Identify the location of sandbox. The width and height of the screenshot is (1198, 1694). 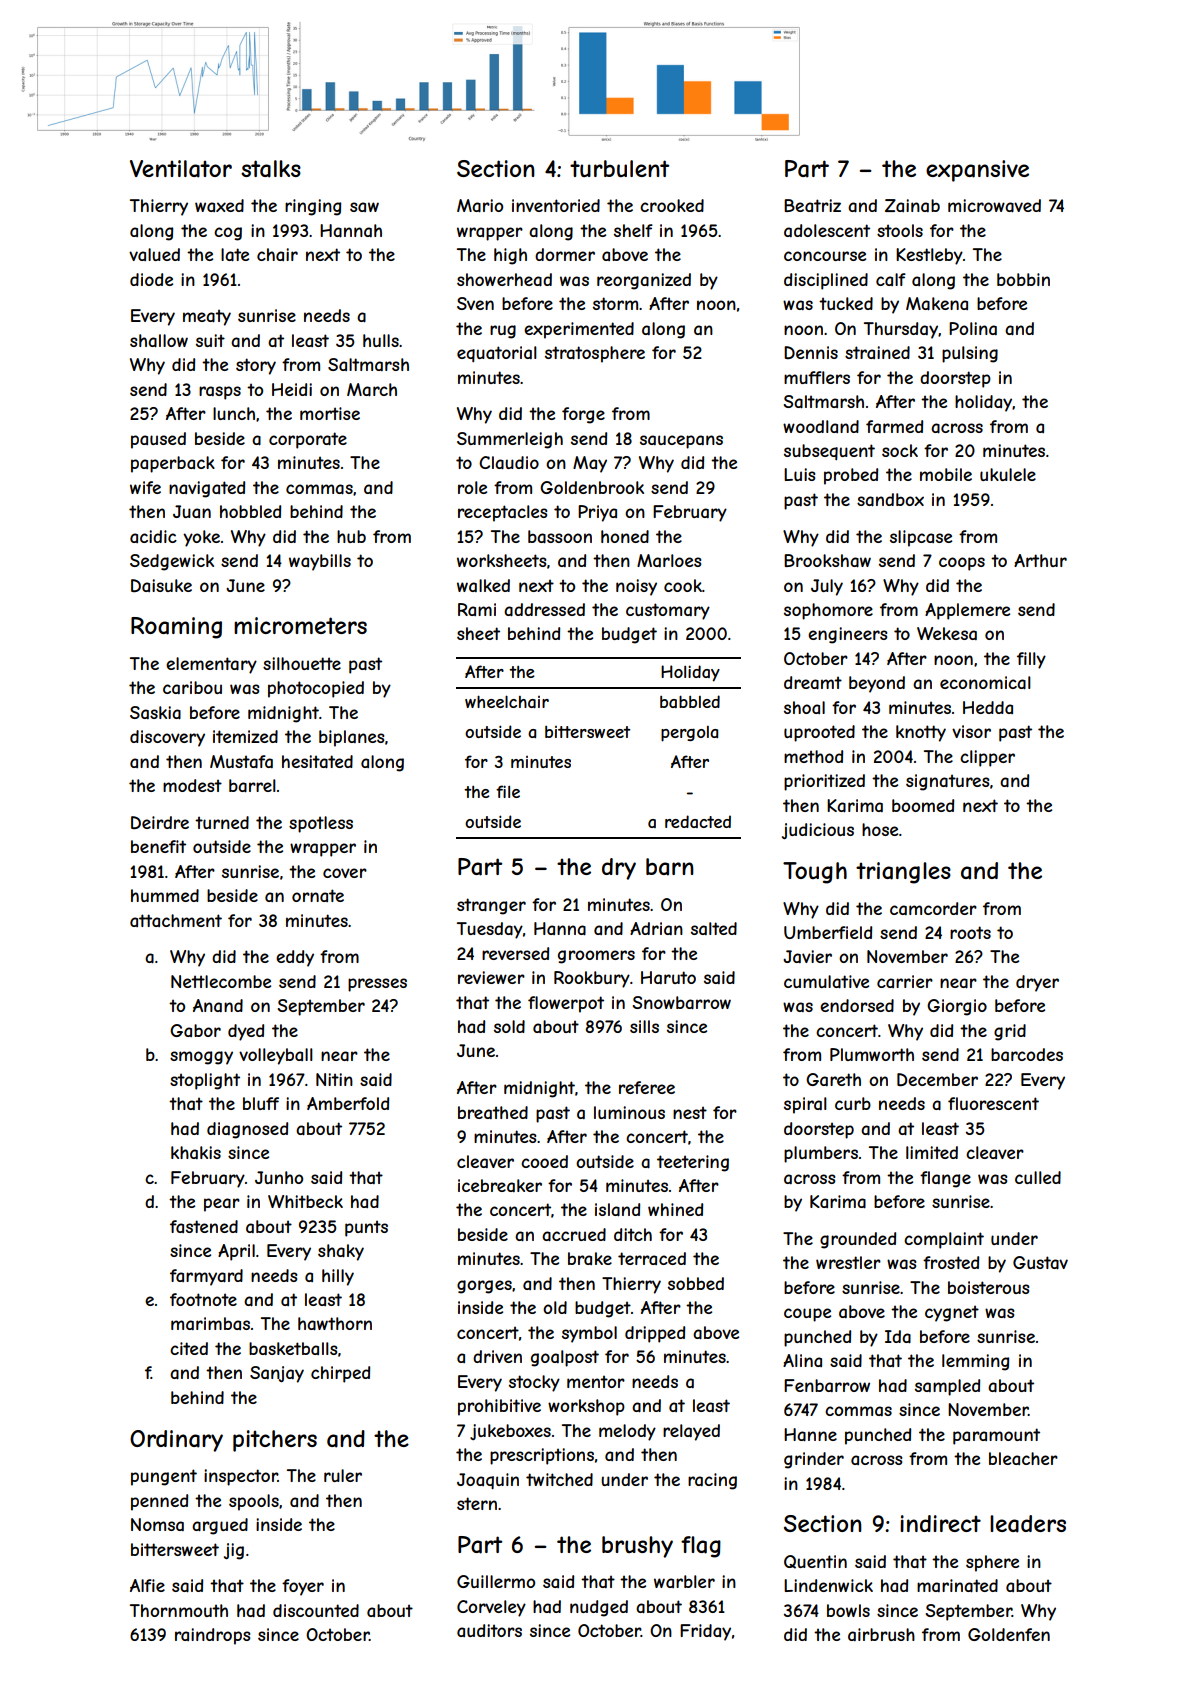
(890, 499).
